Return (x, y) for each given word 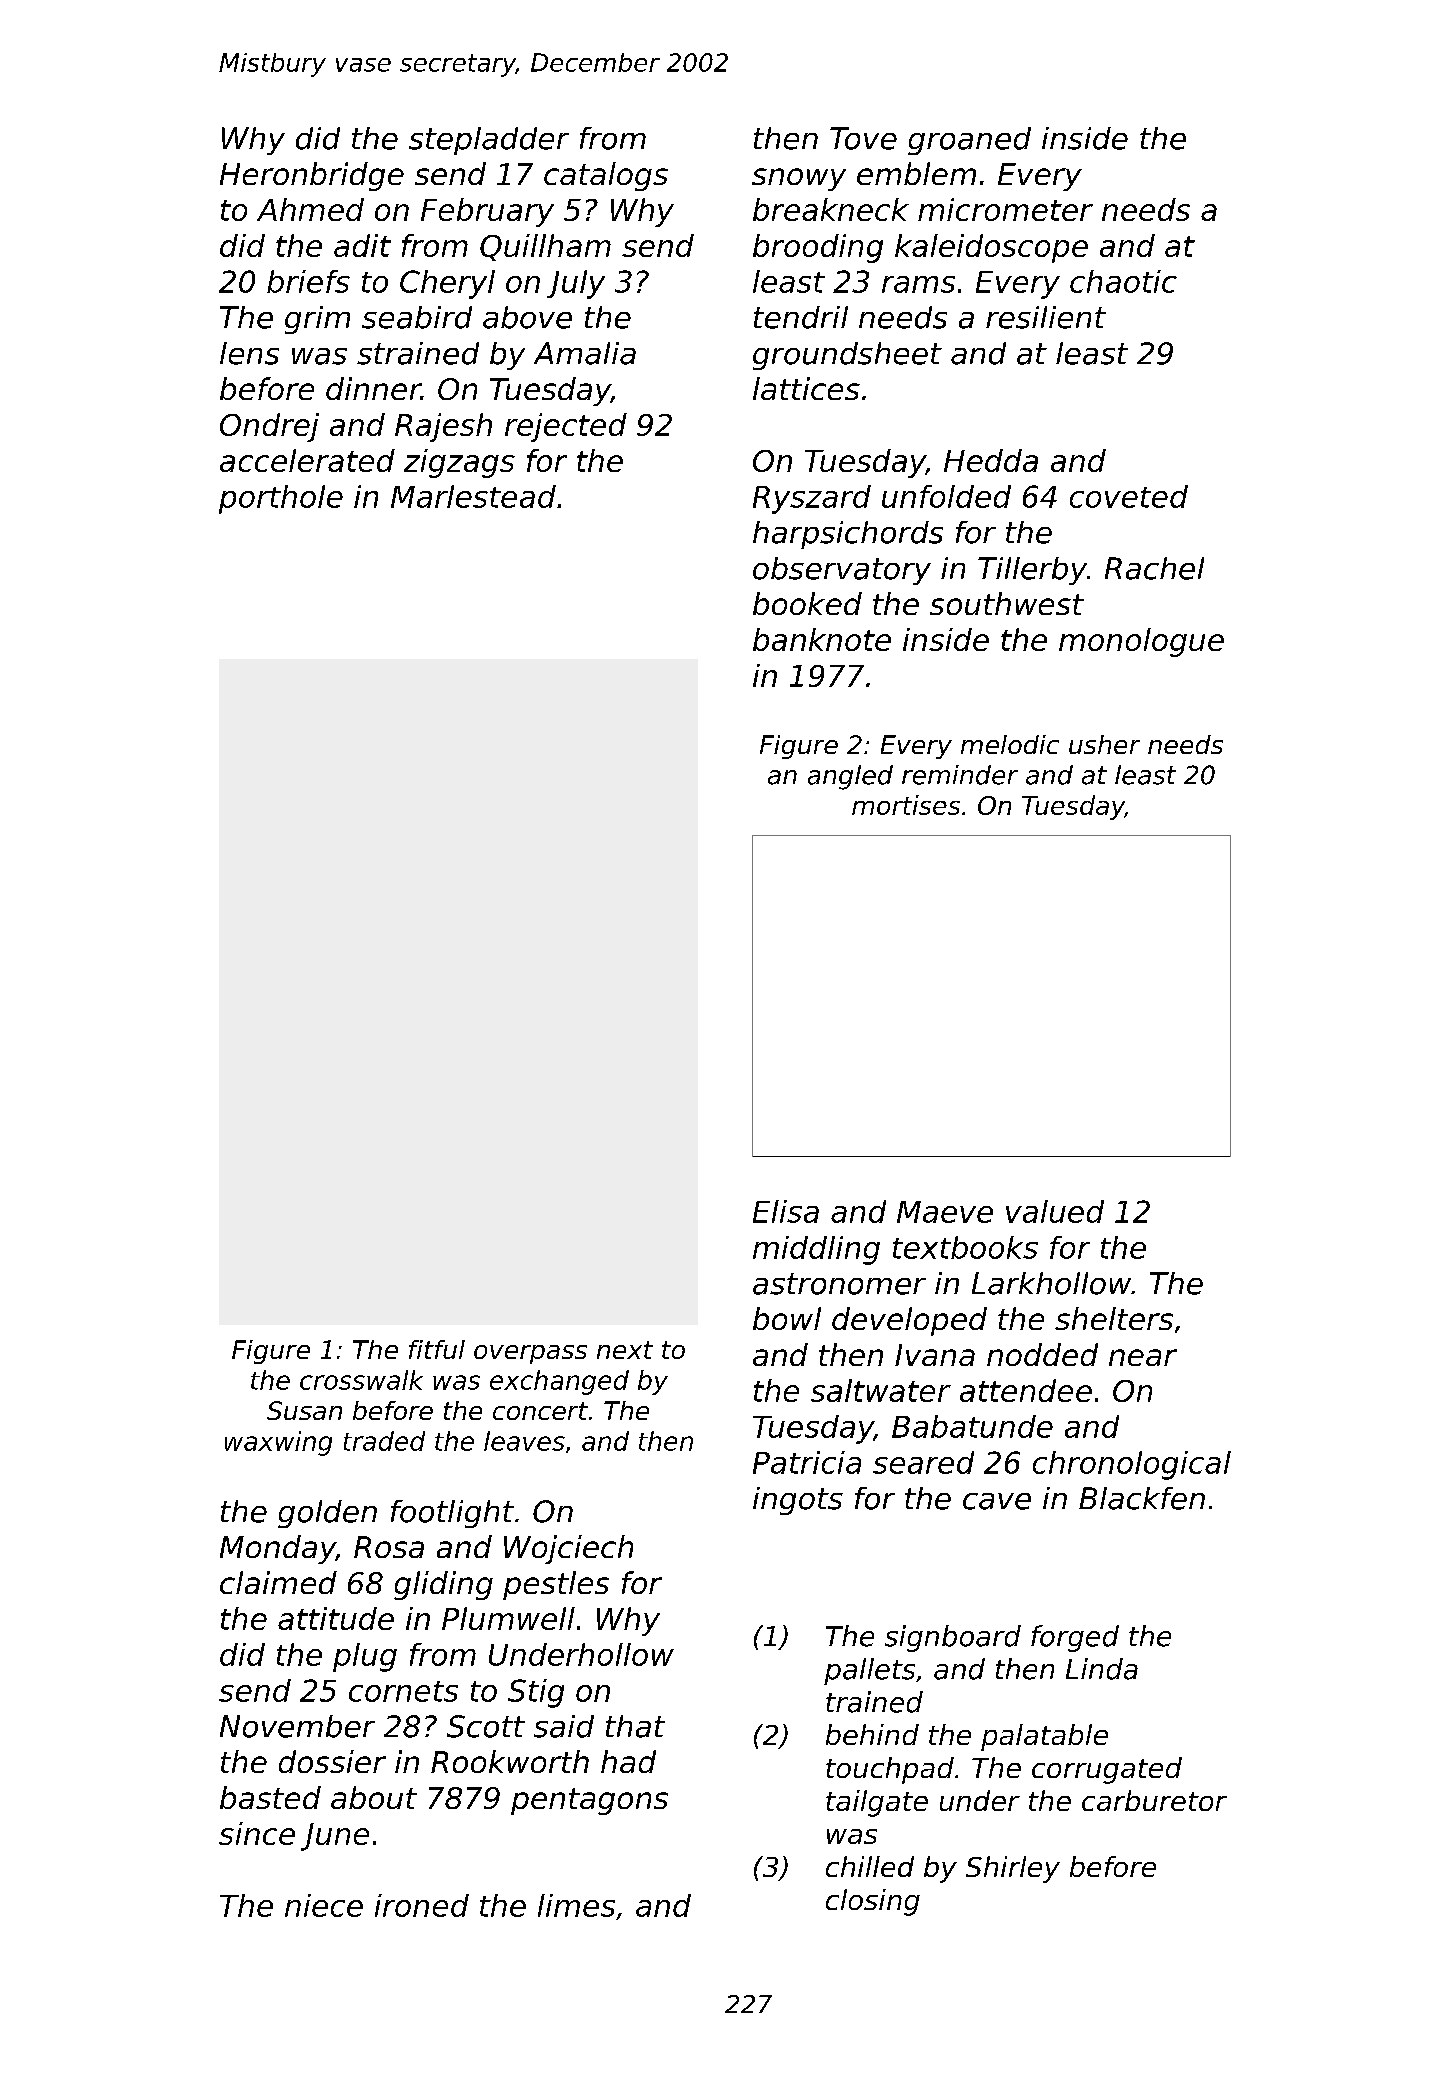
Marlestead (473, 496)
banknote (822, 639)
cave (997, 1501)
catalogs (606, 176)
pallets (869, 1671)
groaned (969, 141)
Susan (304, 1410)
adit (362, 245)
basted (270, 1797)
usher (1104, 744)
